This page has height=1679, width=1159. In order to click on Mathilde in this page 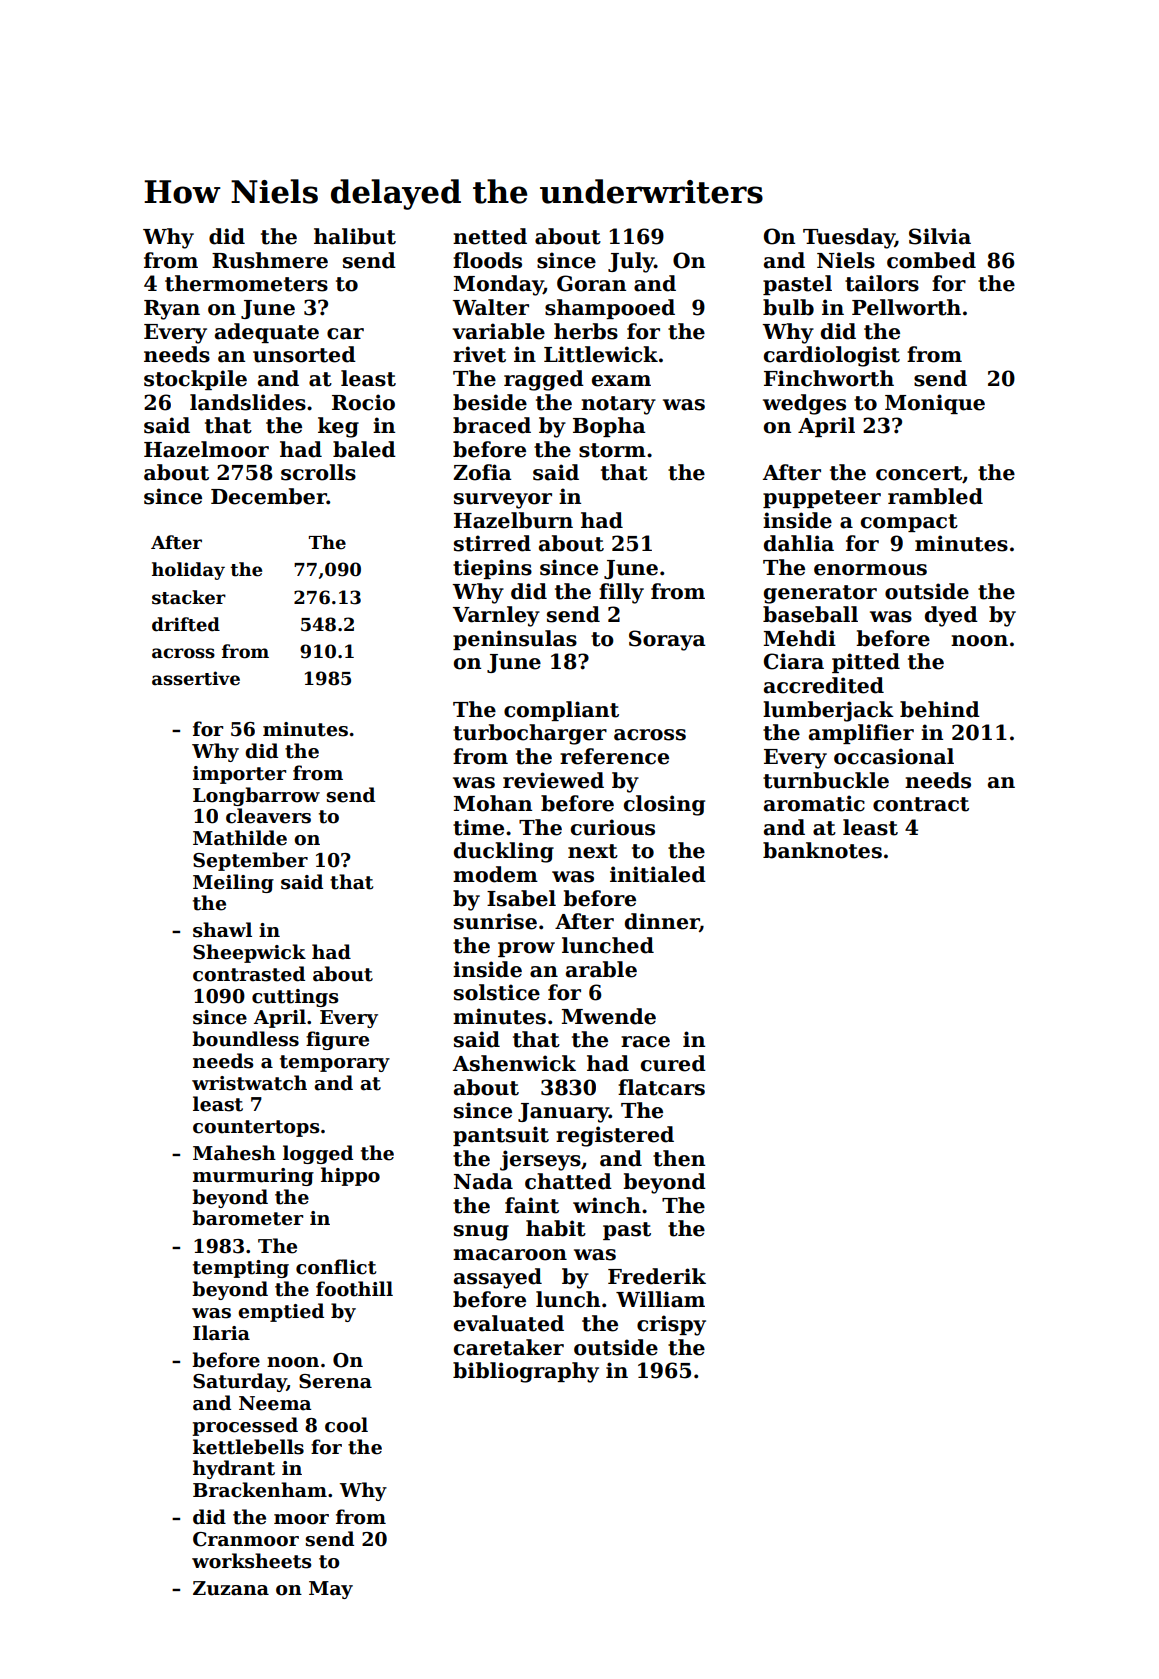, I will do `click(240, 838)`.
